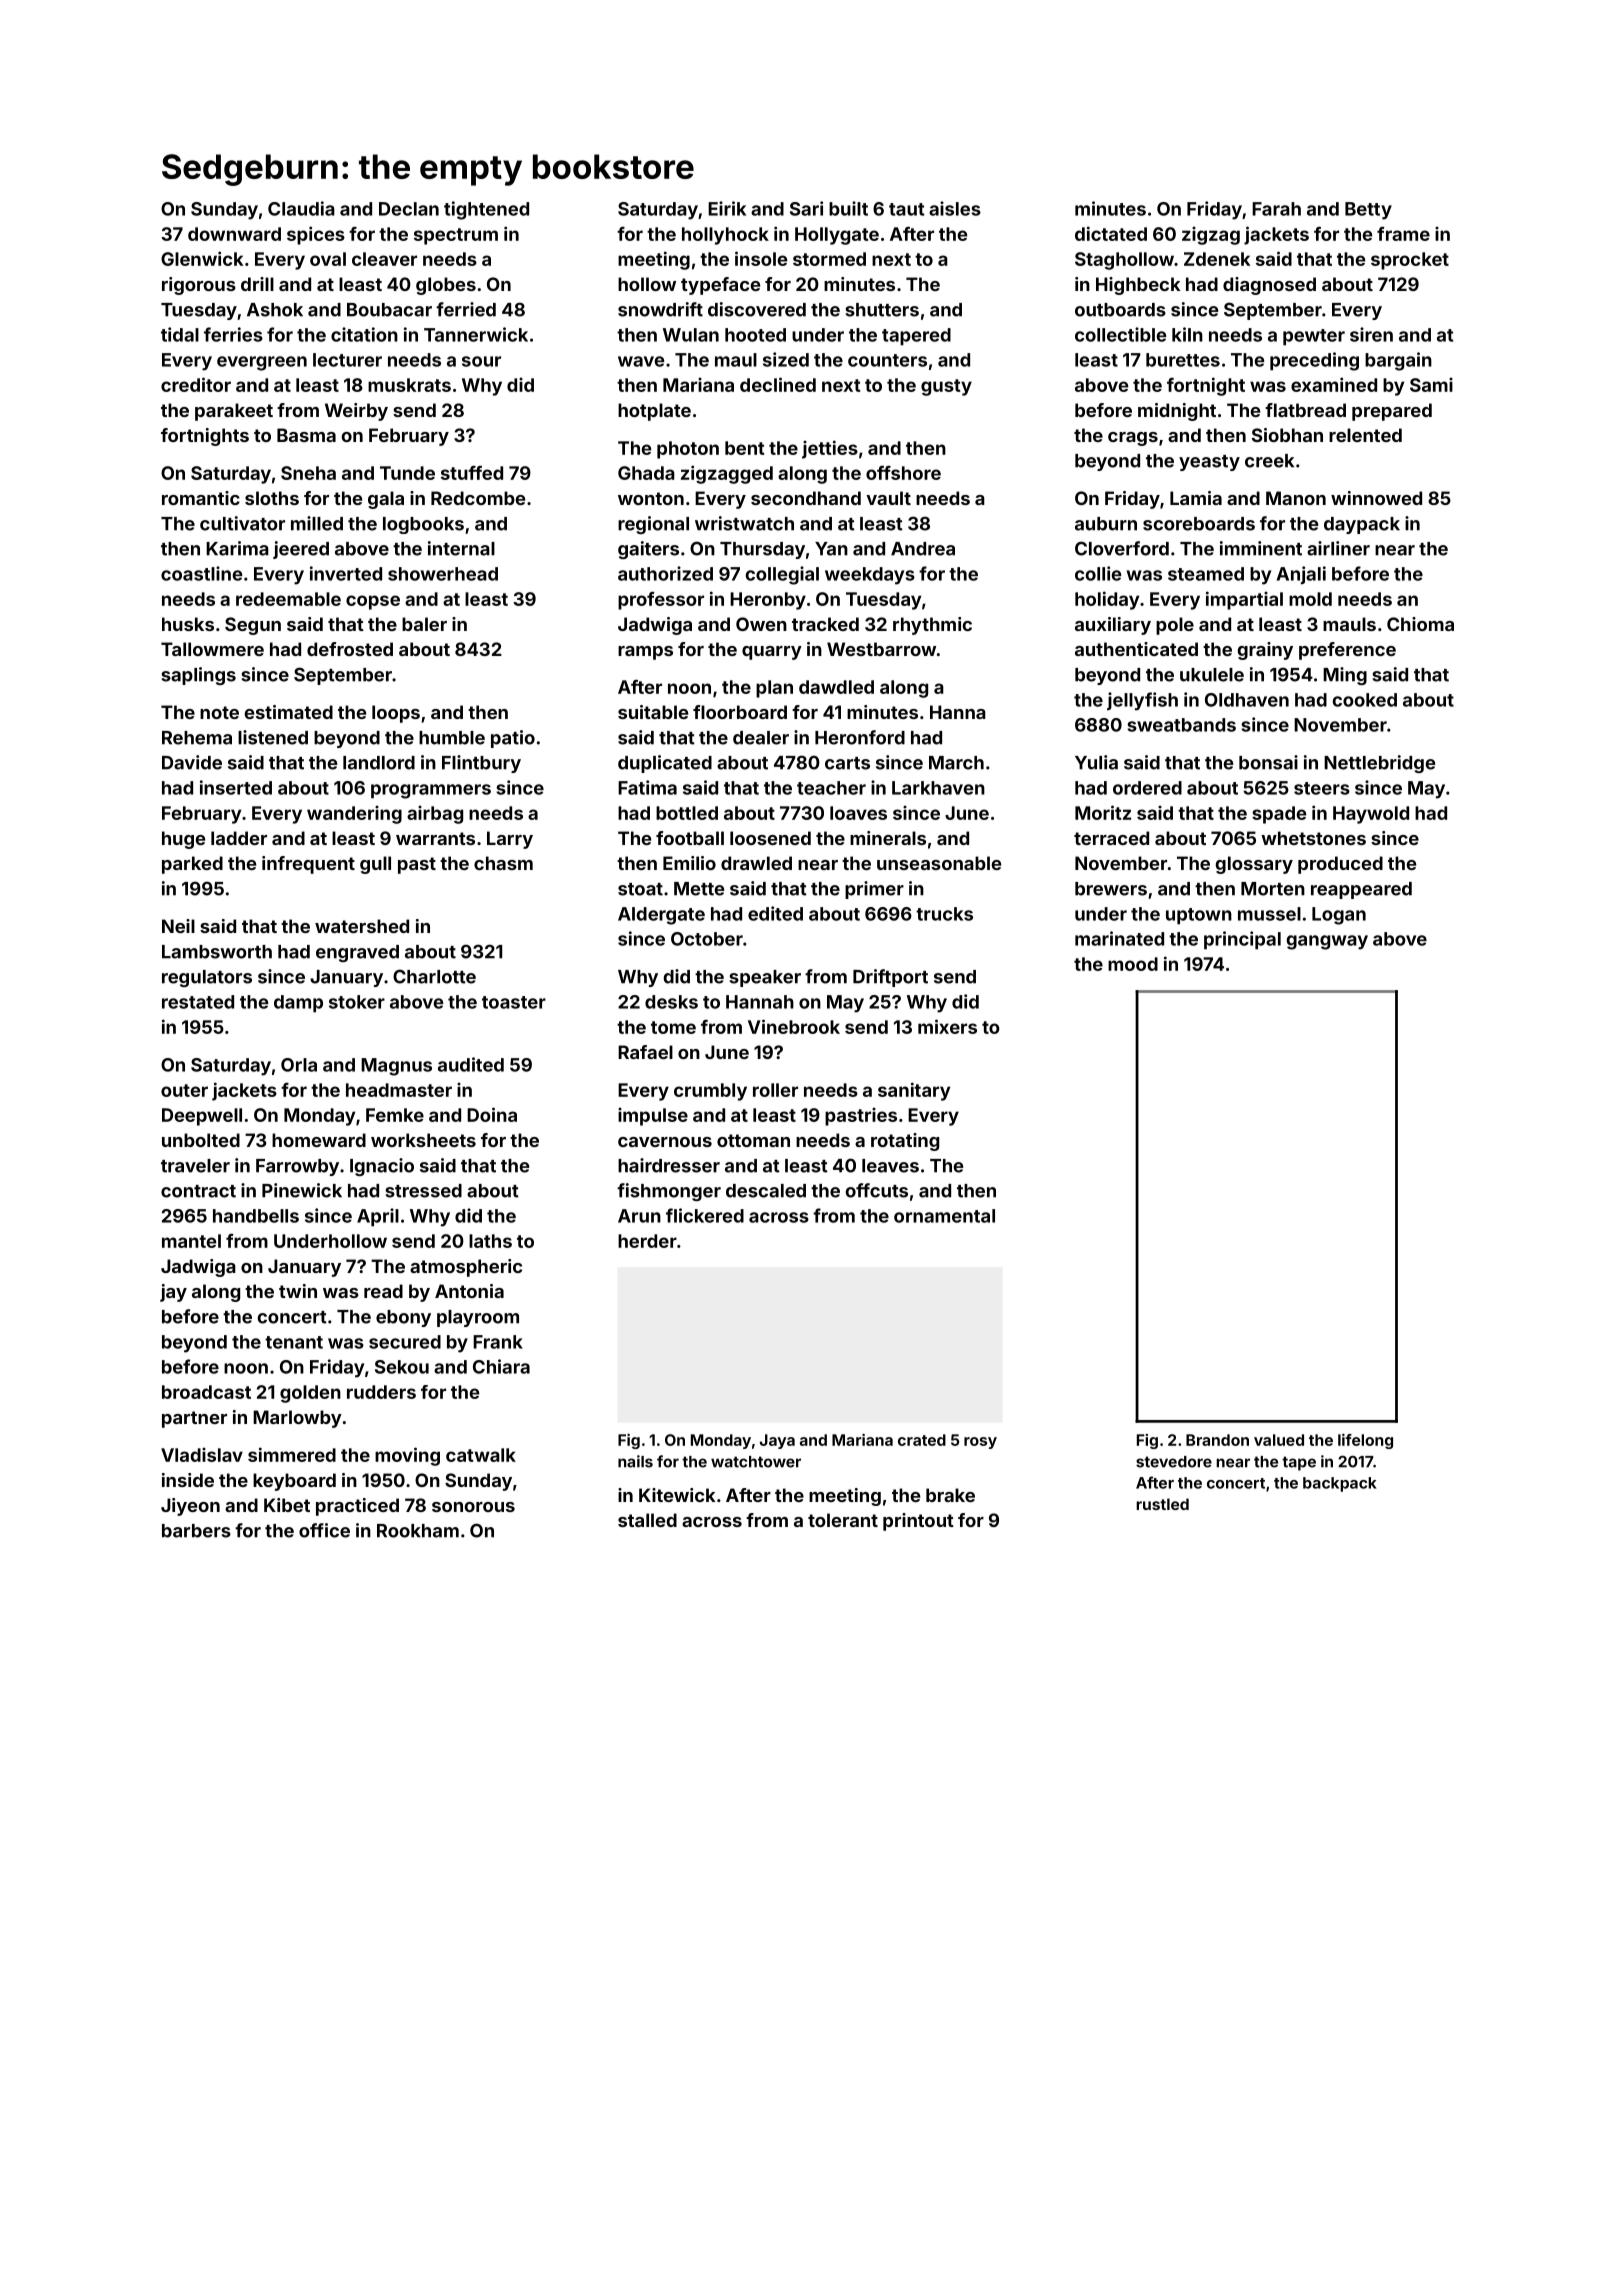 Image resolution: width=1620 pixels, height=2292 pixels. I want to click on Betty, so click(1368, 211).
